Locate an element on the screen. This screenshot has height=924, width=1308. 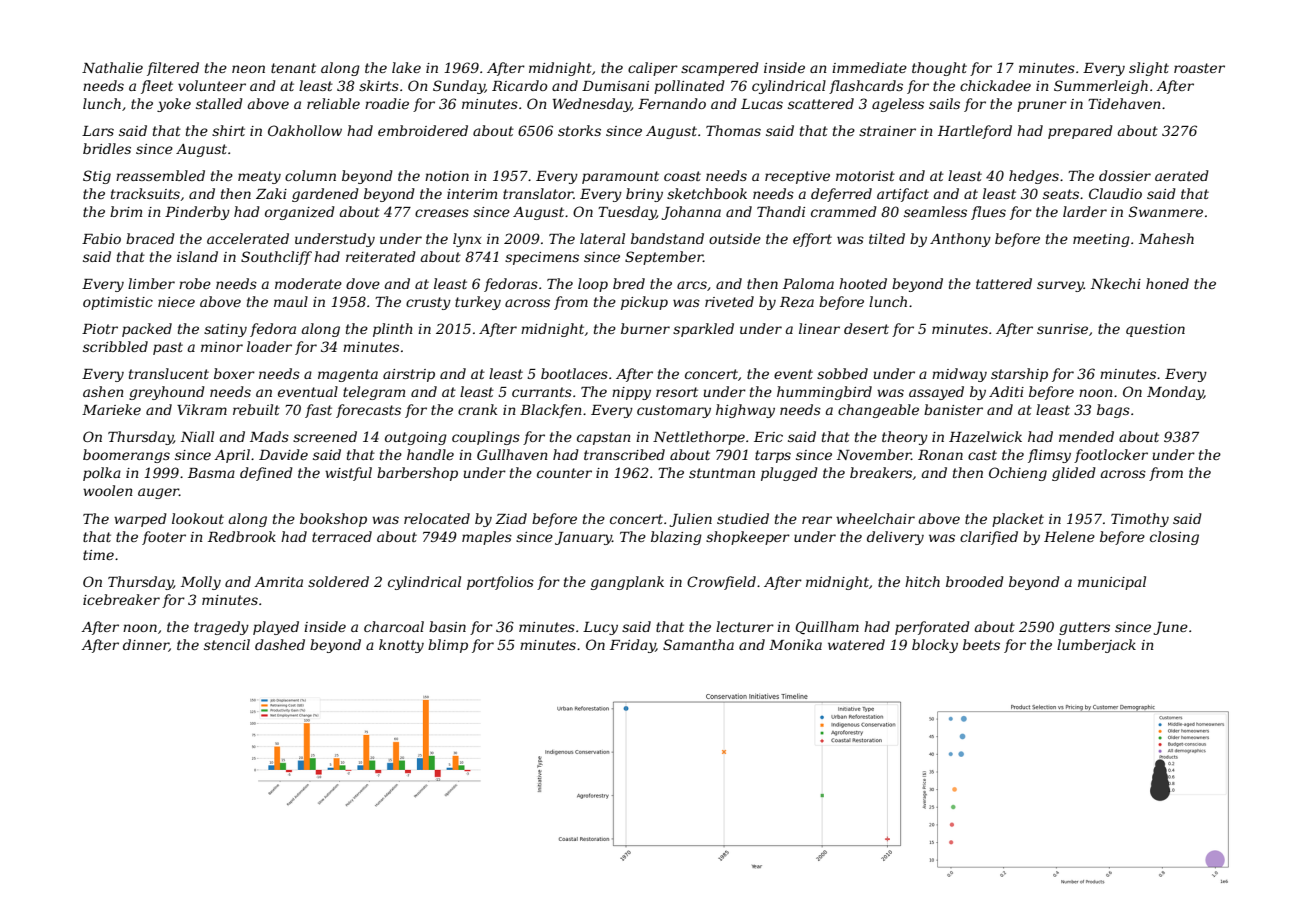
prepared is located at coordinates (1080, 132).
